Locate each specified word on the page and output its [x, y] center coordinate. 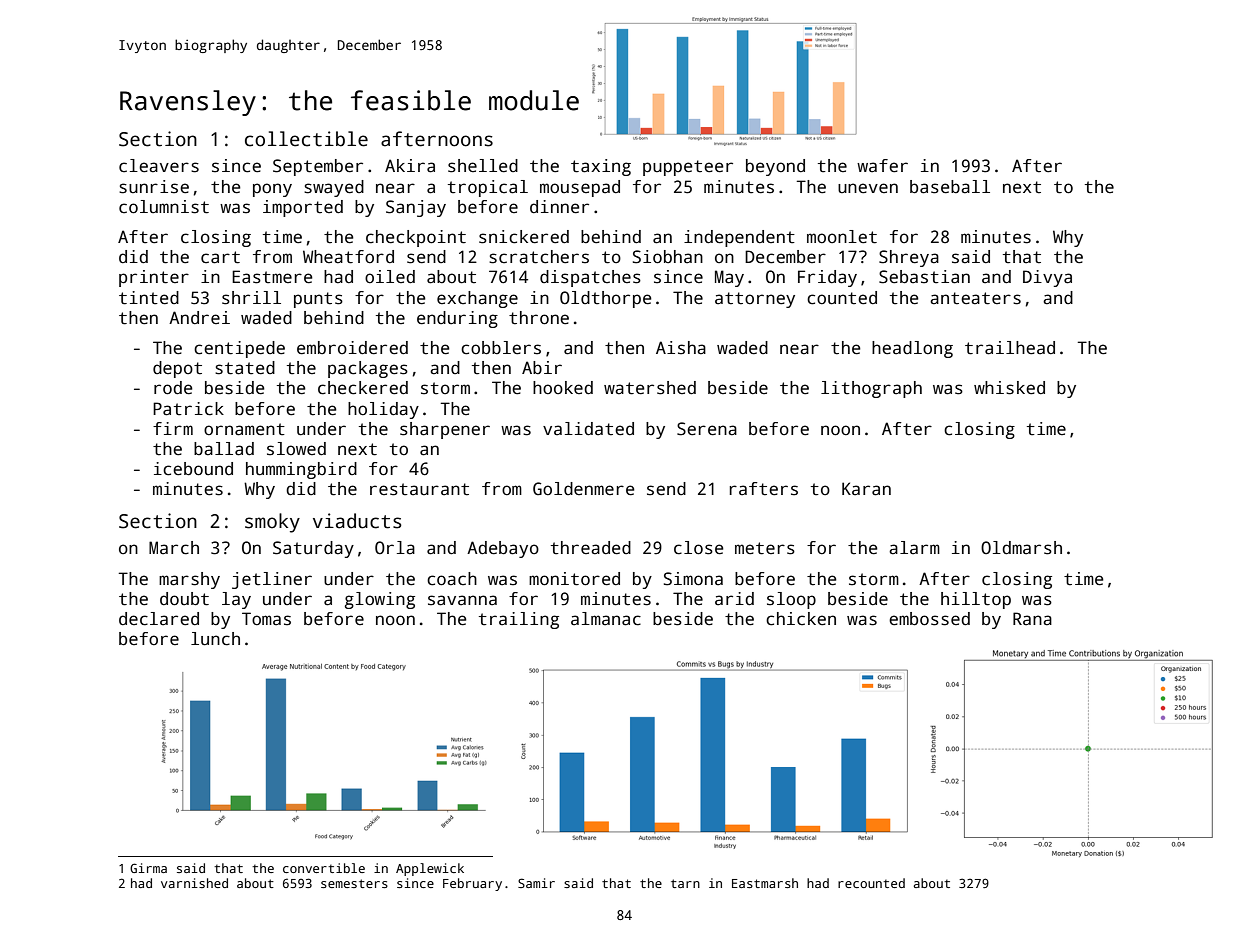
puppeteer [688, 168]
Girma [148, 868]
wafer [882, 166]
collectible [306, 139]
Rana [1032, 619]
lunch [215, 639]
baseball [950, 187]
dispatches [590, 278]
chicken [801, 619]
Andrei [199, 318]
